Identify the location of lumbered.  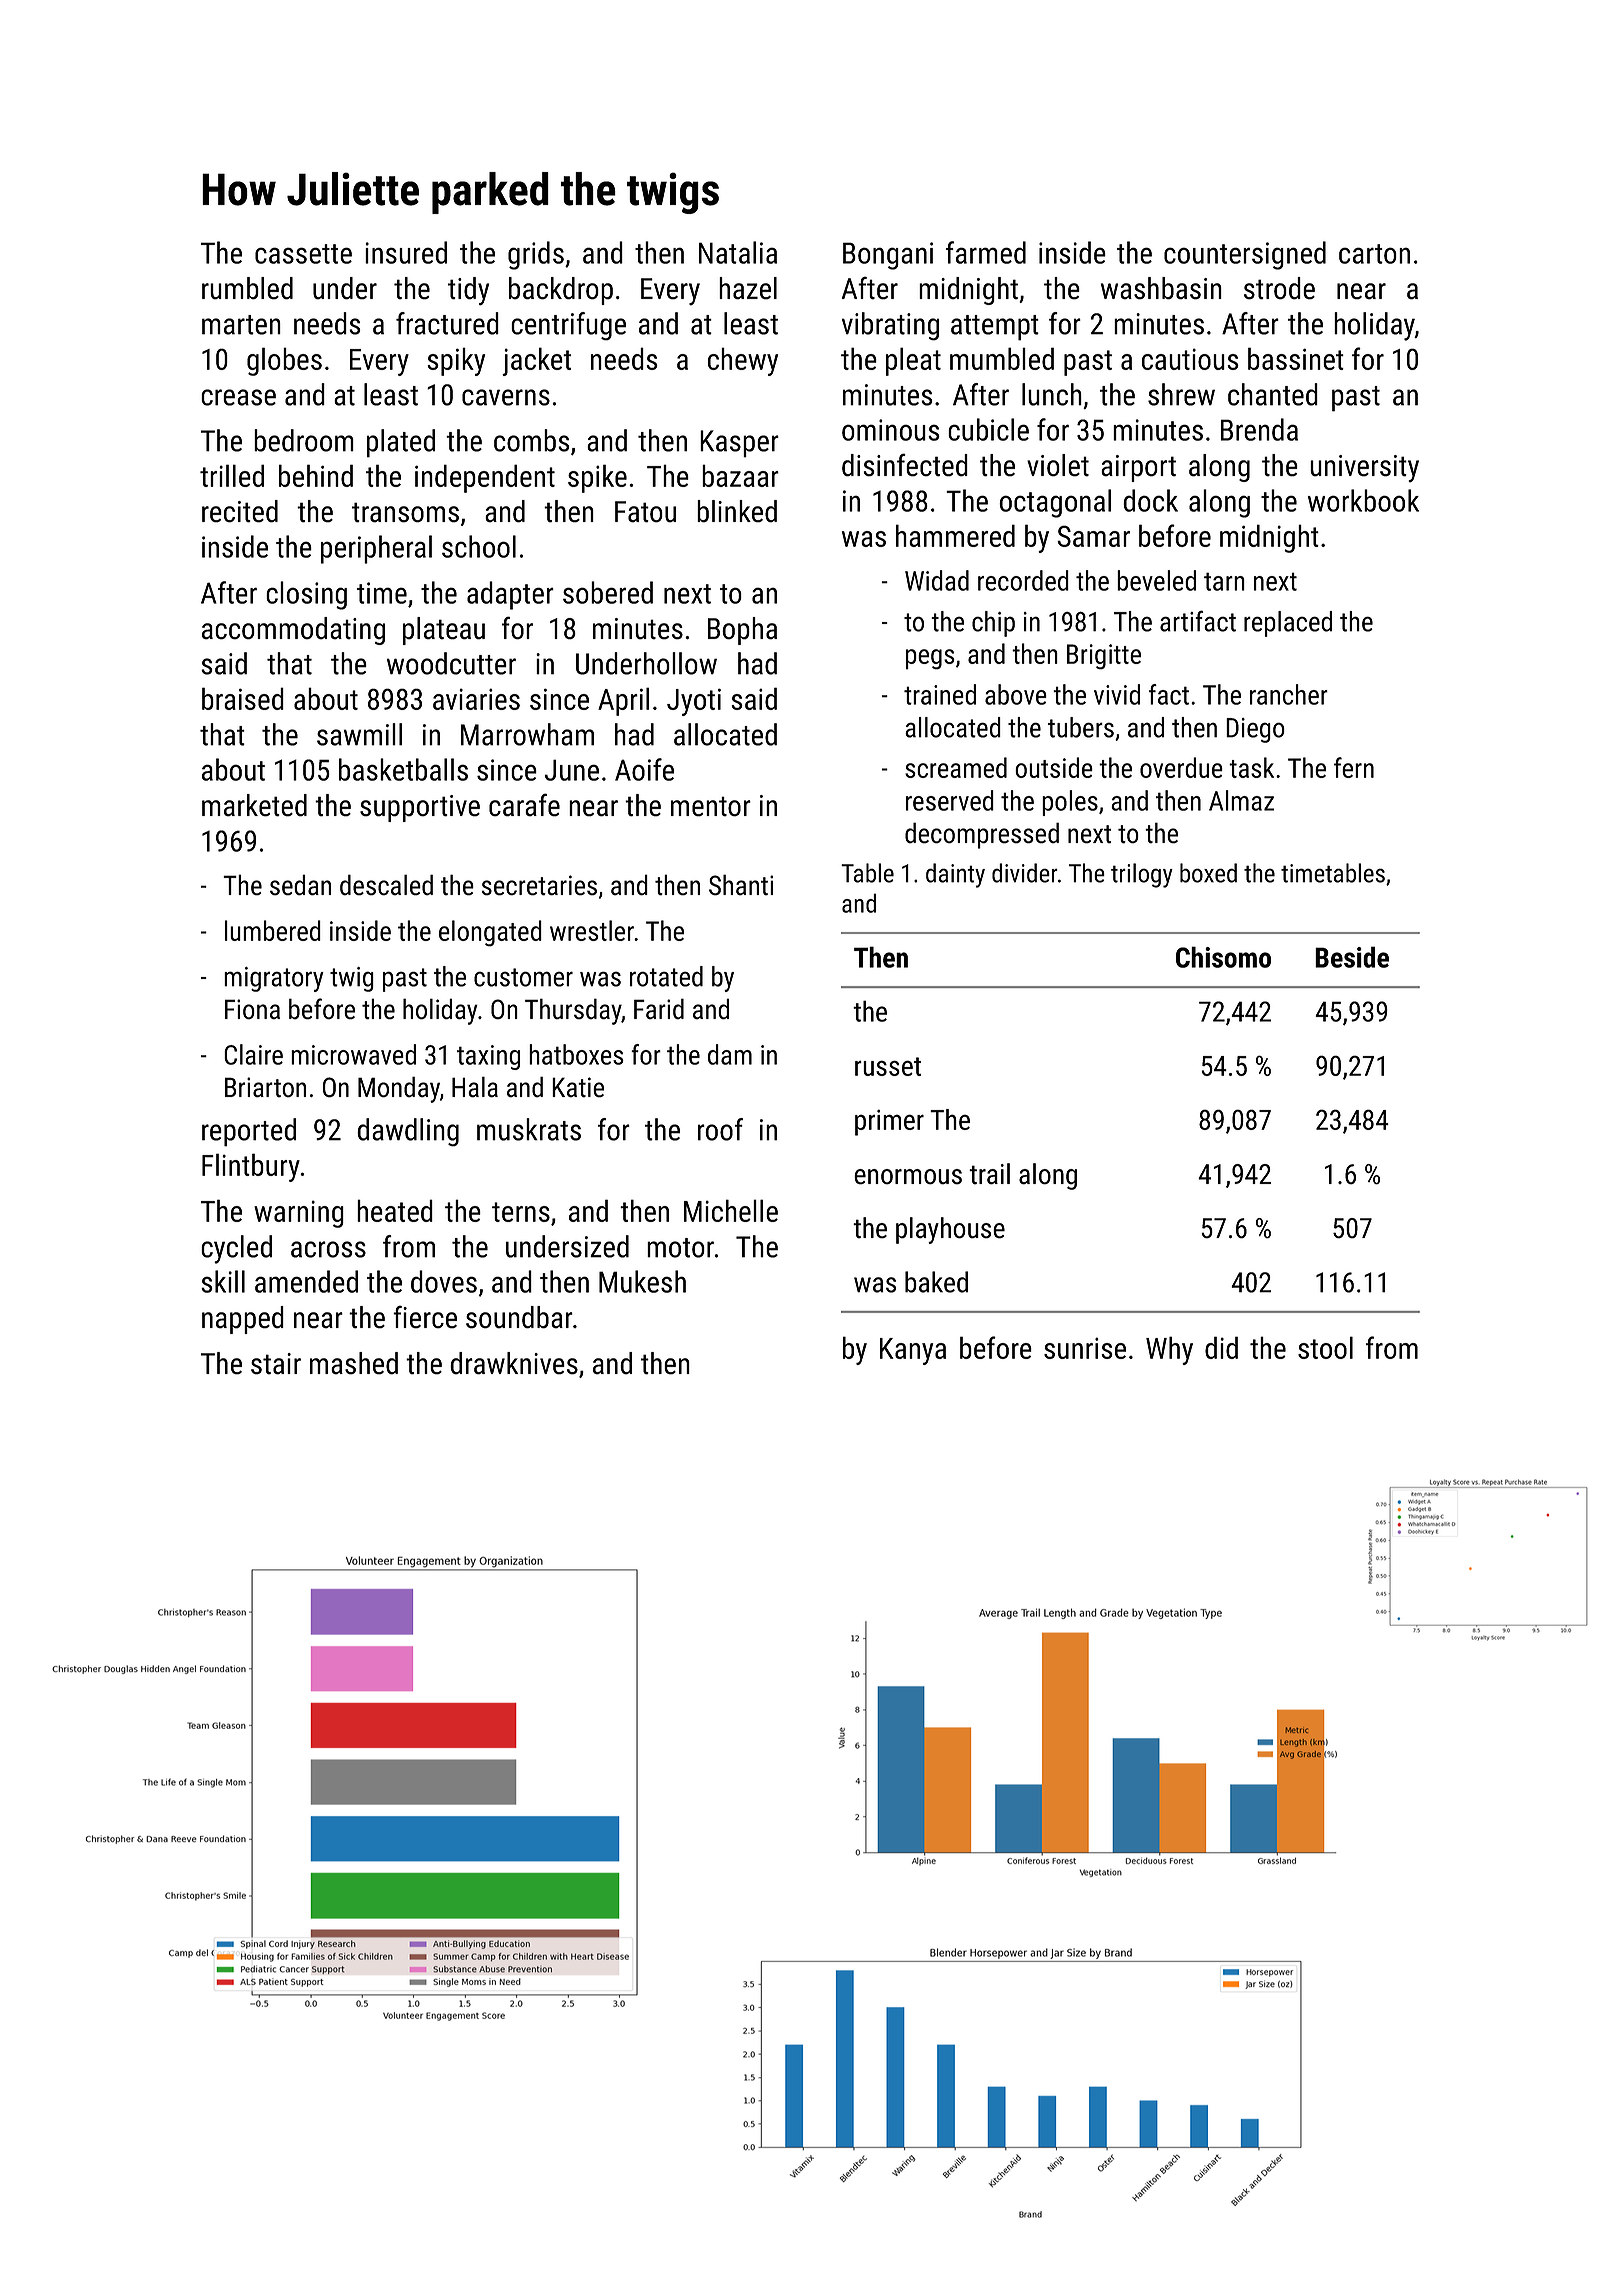
(273, 930).
